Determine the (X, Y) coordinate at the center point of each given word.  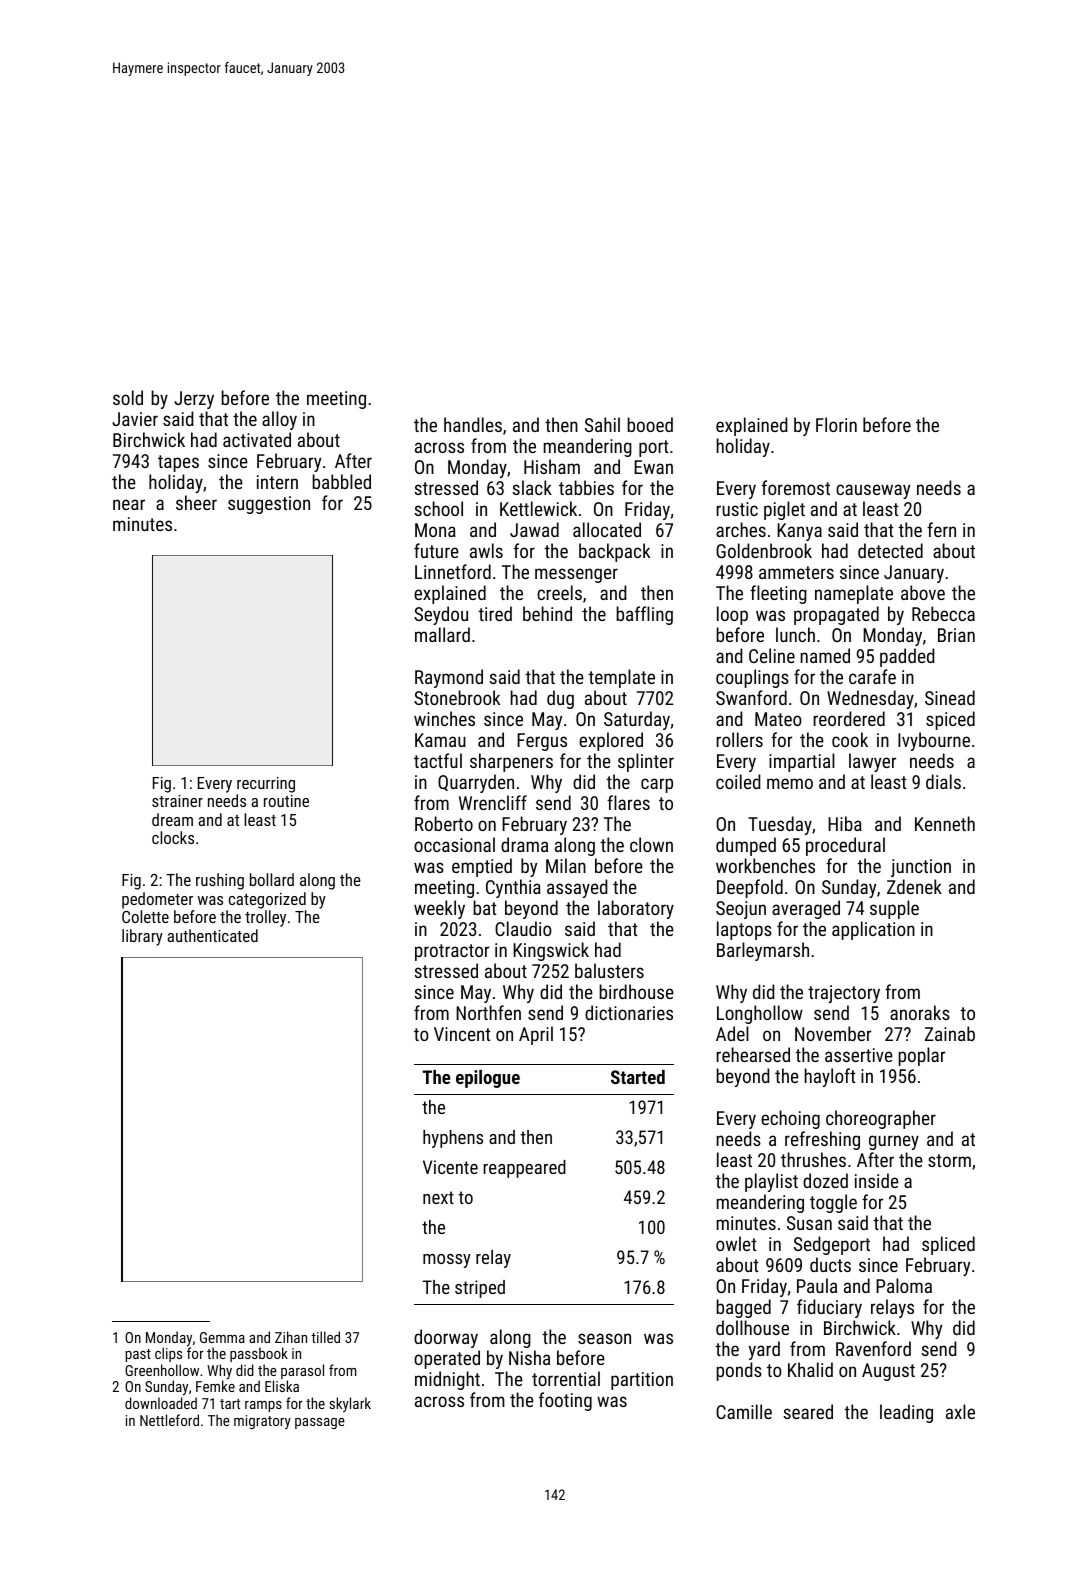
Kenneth (945, 823)
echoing (790, 1119)
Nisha (529, 1357)
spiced (950, 720)
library (142, 937)
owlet (736, 1243)
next (438, 1197)
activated (257, 439)
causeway (873, 491)
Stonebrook (457, 697)
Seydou (441, 615)
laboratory (636, 909)
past (138, 1355)
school (439, 508)
